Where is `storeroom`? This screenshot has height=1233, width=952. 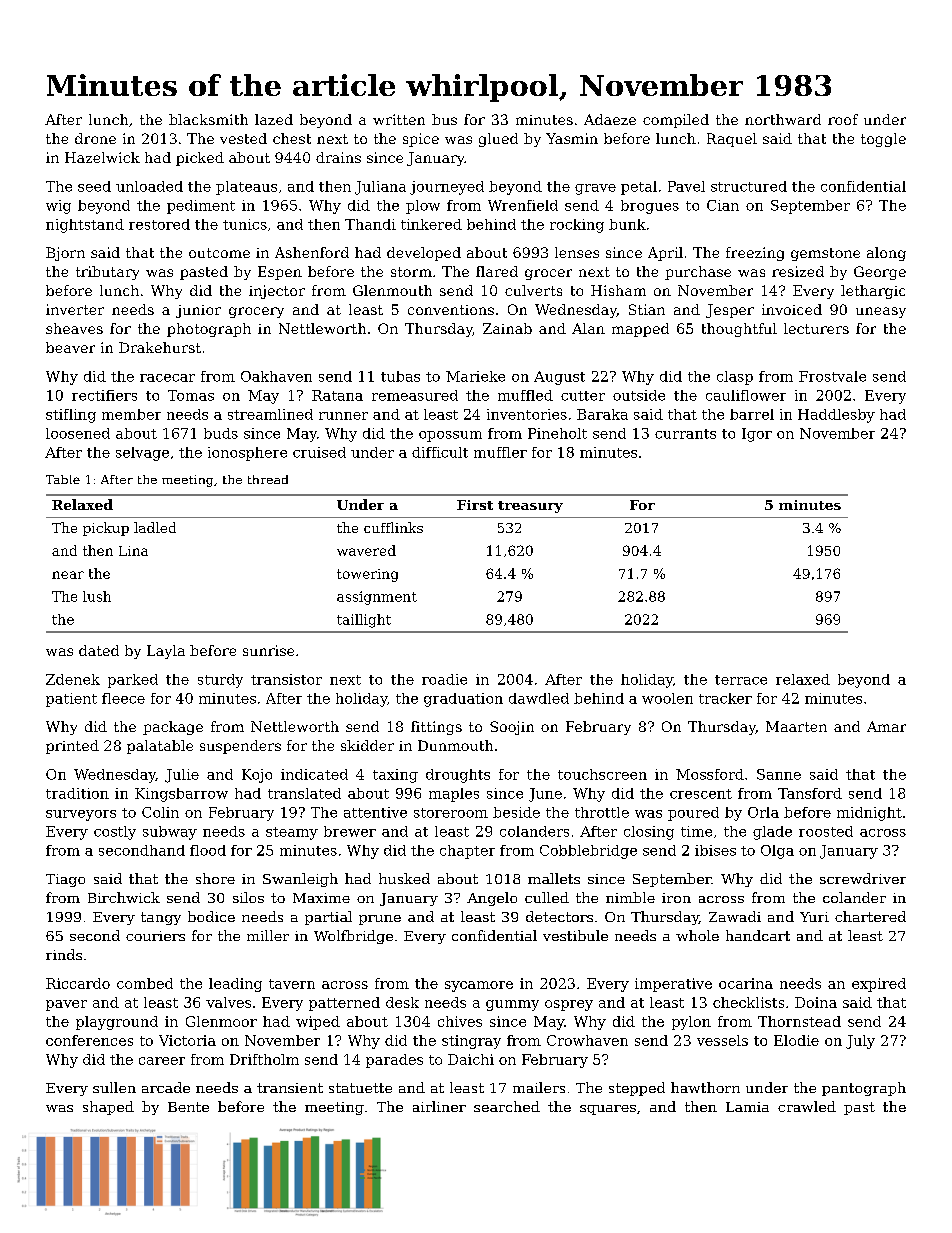 storeroom is located at coordinates (451, 813).
